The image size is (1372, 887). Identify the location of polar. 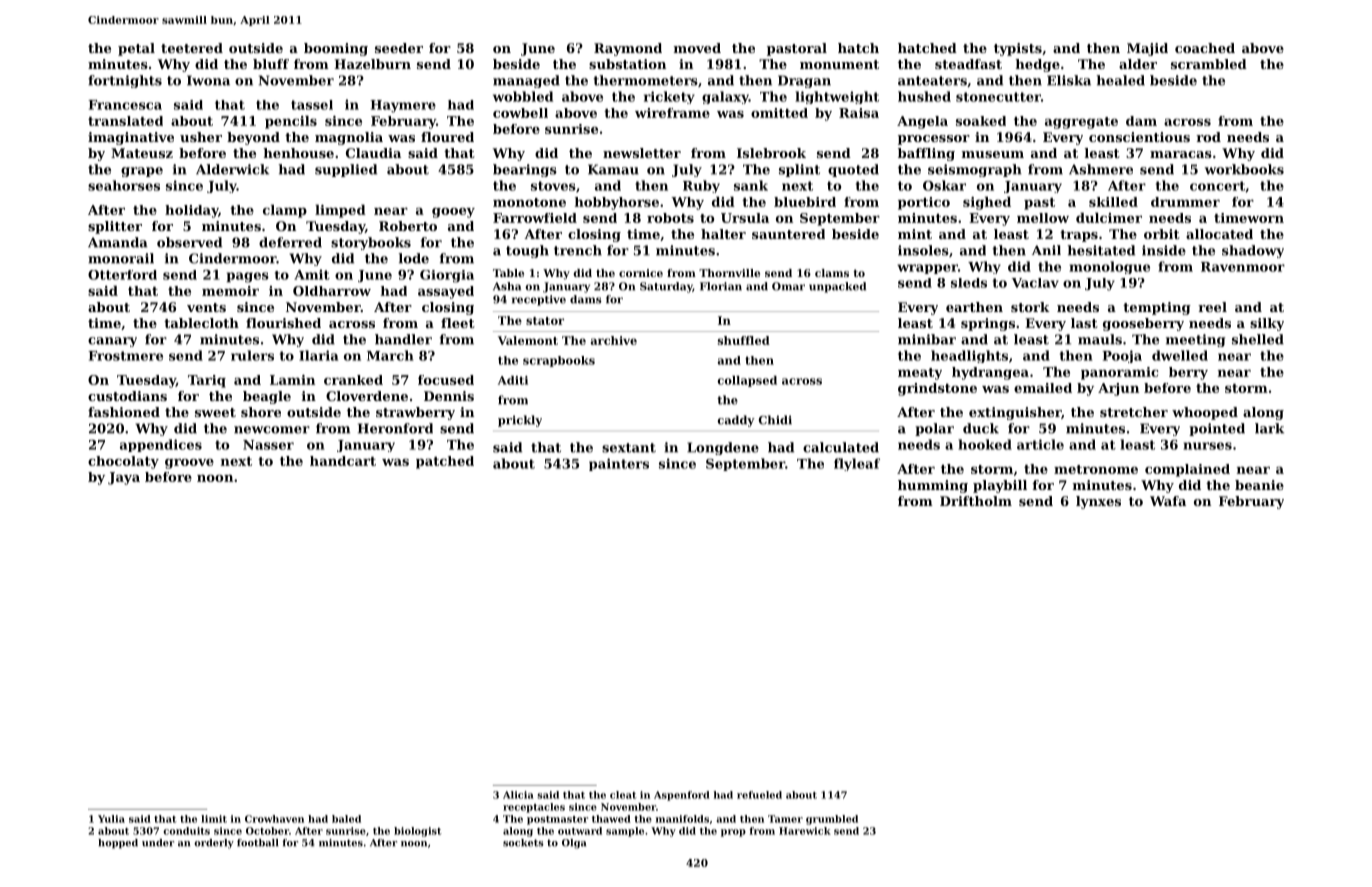
(934, 429).
